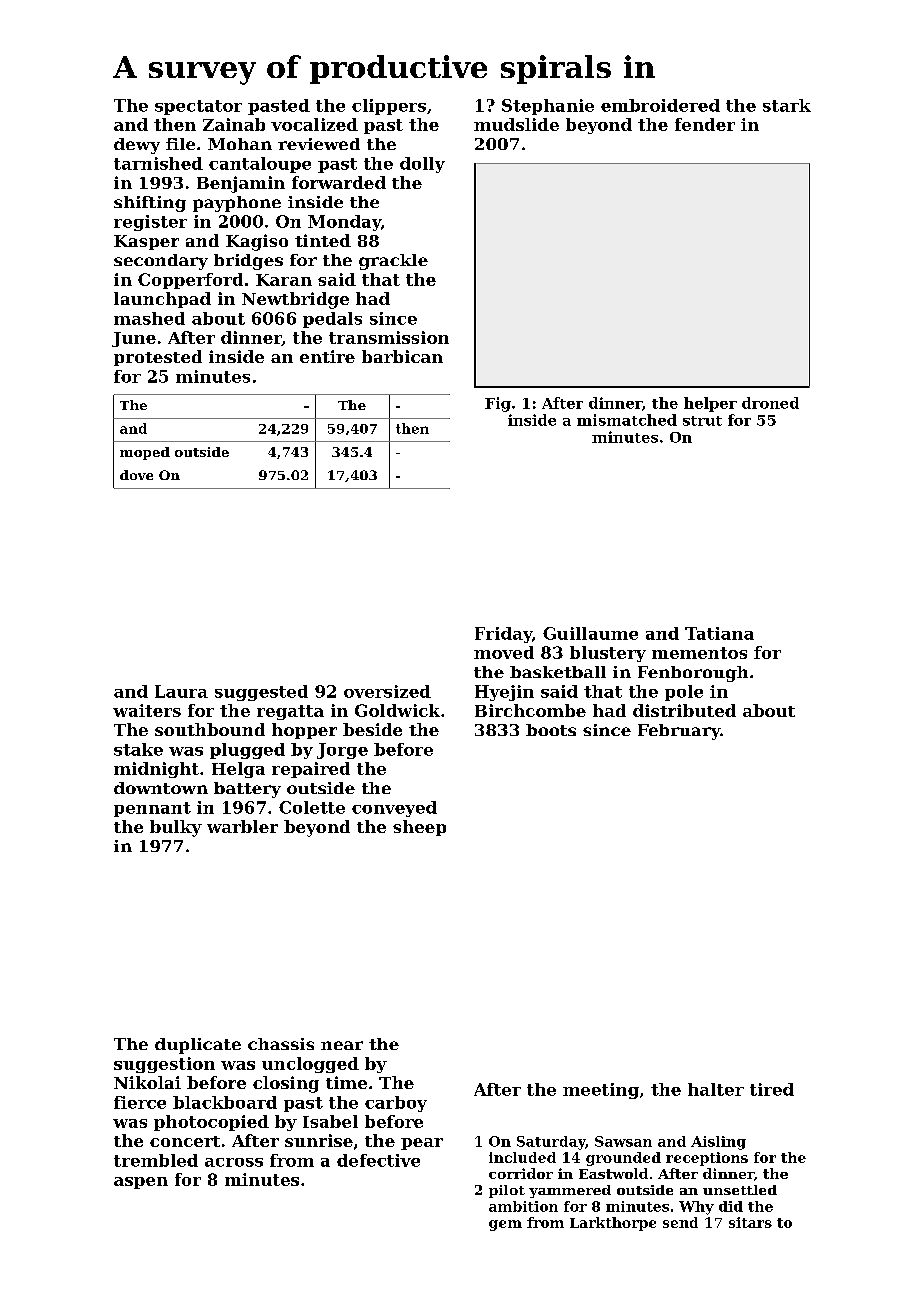  What do you see at coordinates (548, 107) in the page?
I see `Stephanie` at bounding box center [548, 107].
